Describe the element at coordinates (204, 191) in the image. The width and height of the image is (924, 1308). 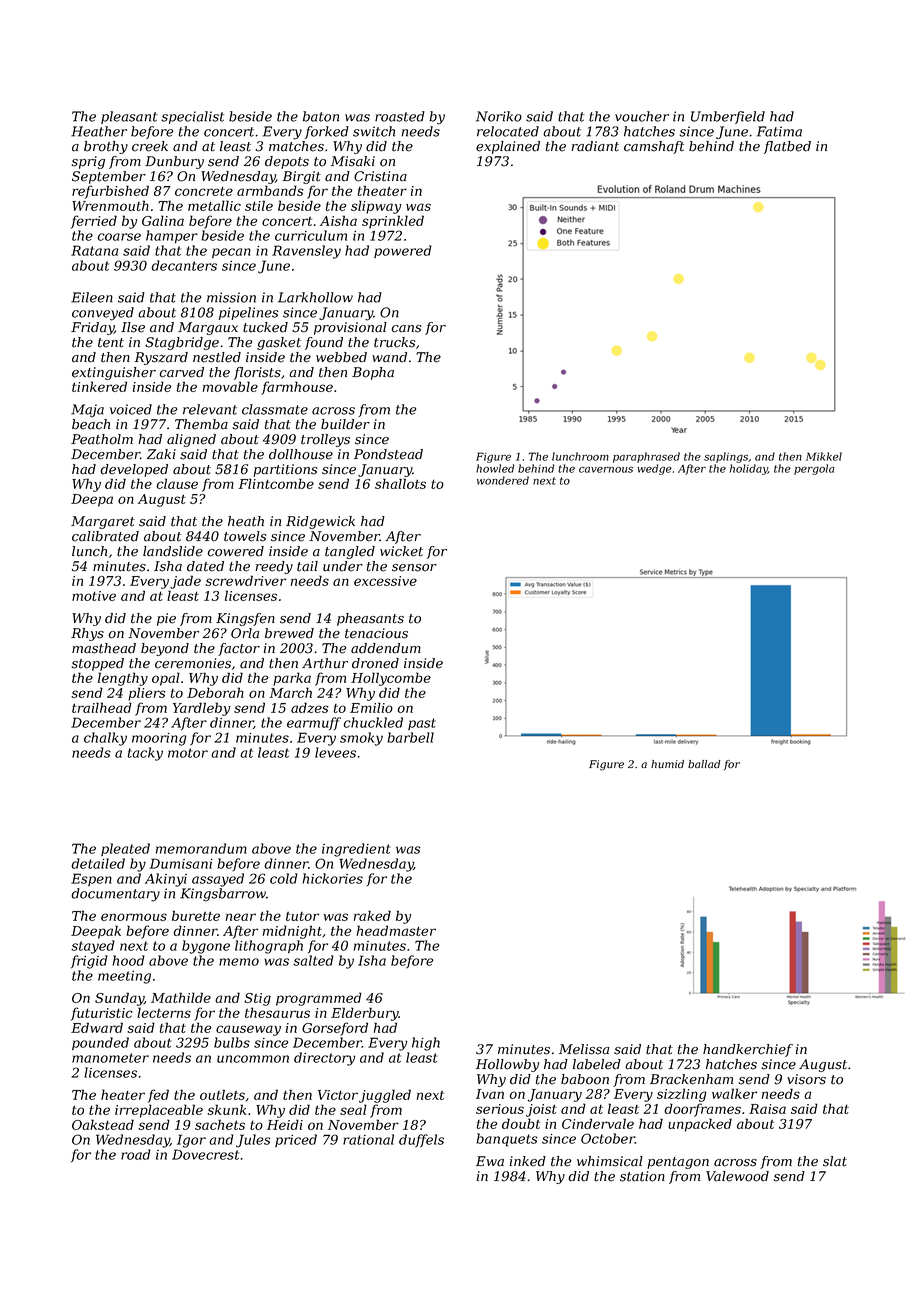
I see `concrete` at that location.
